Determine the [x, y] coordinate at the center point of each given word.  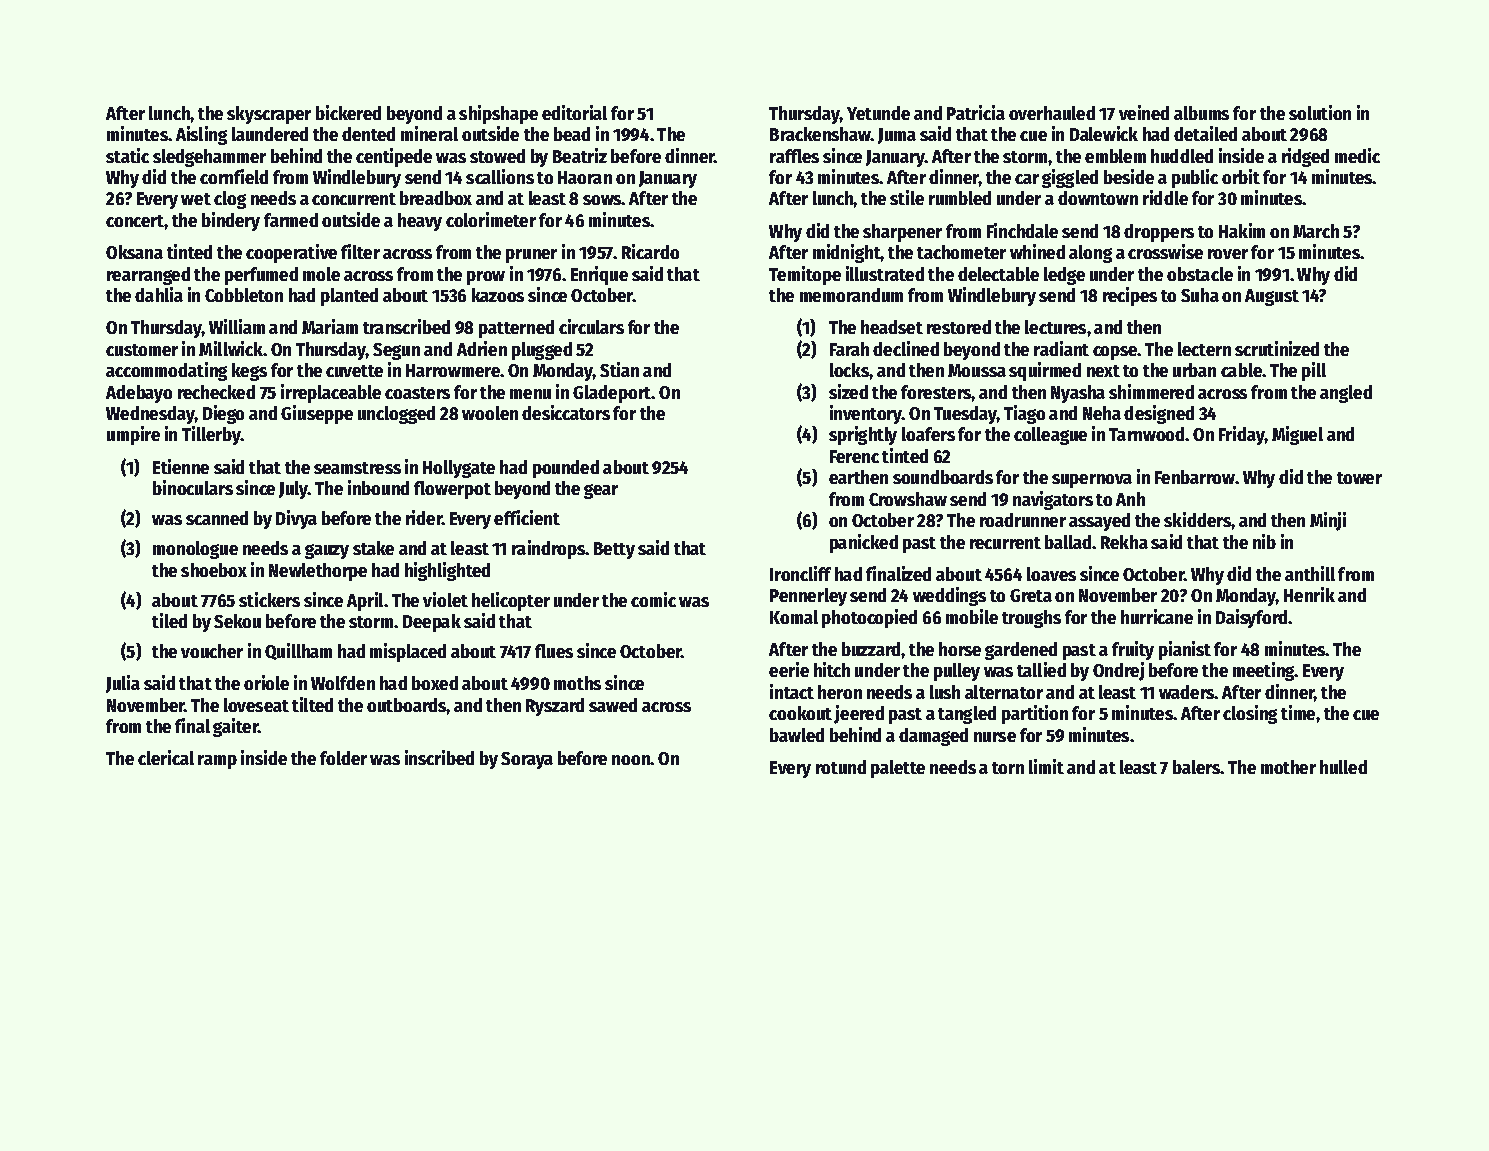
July [293, 490]
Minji [1328, 521]
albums [1201, 113]
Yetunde [878, 113]
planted [349, 297]
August [1272, 297]
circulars [591, 326]
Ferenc [854, 456]
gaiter [236, 727]
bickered [348, 112]
